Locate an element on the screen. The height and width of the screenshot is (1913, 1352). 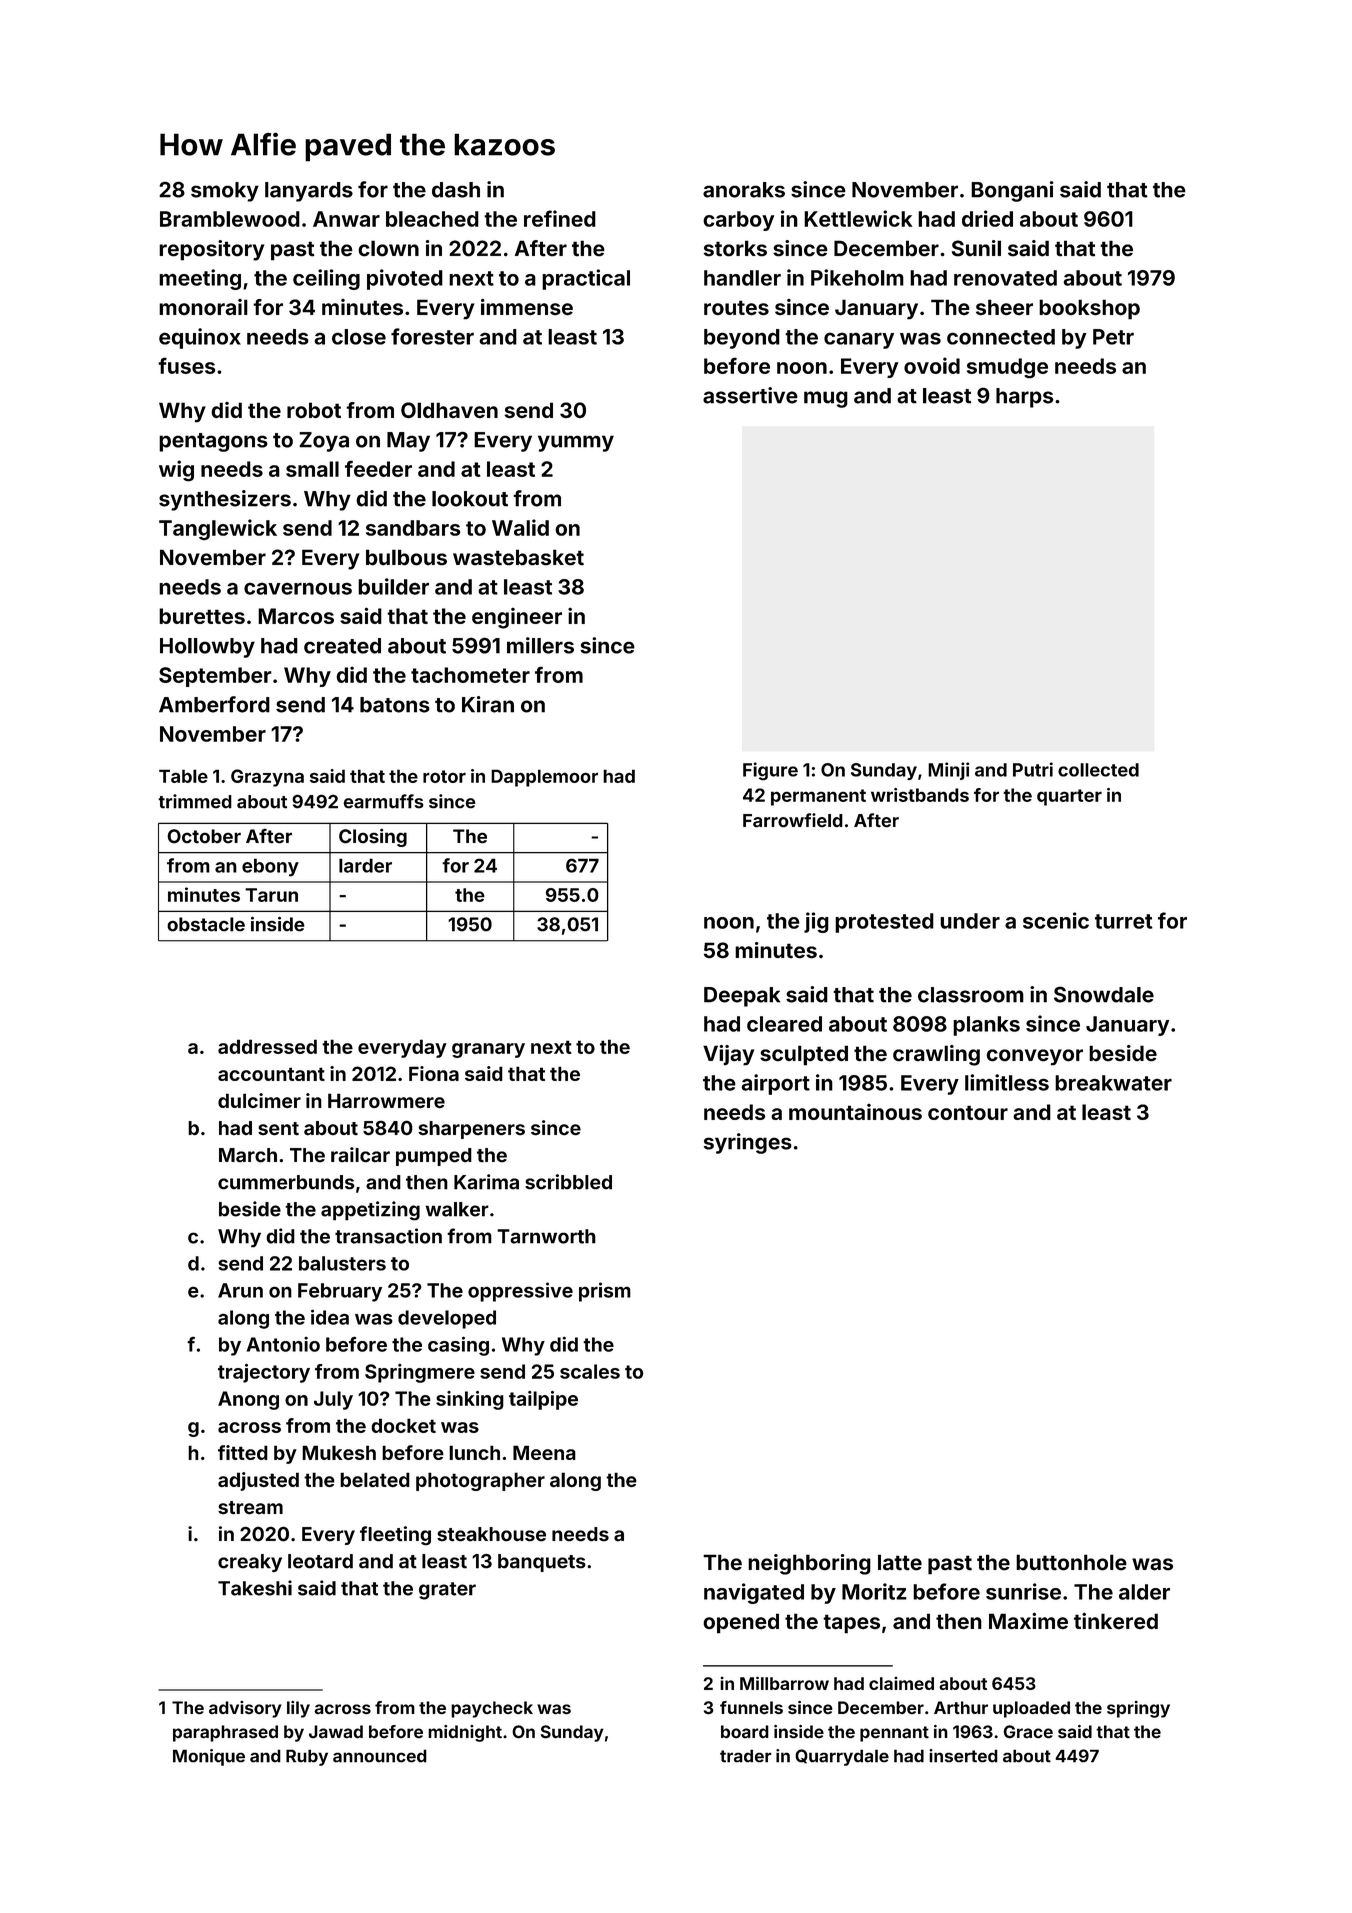
robot is located at coordinates (314, 410).
